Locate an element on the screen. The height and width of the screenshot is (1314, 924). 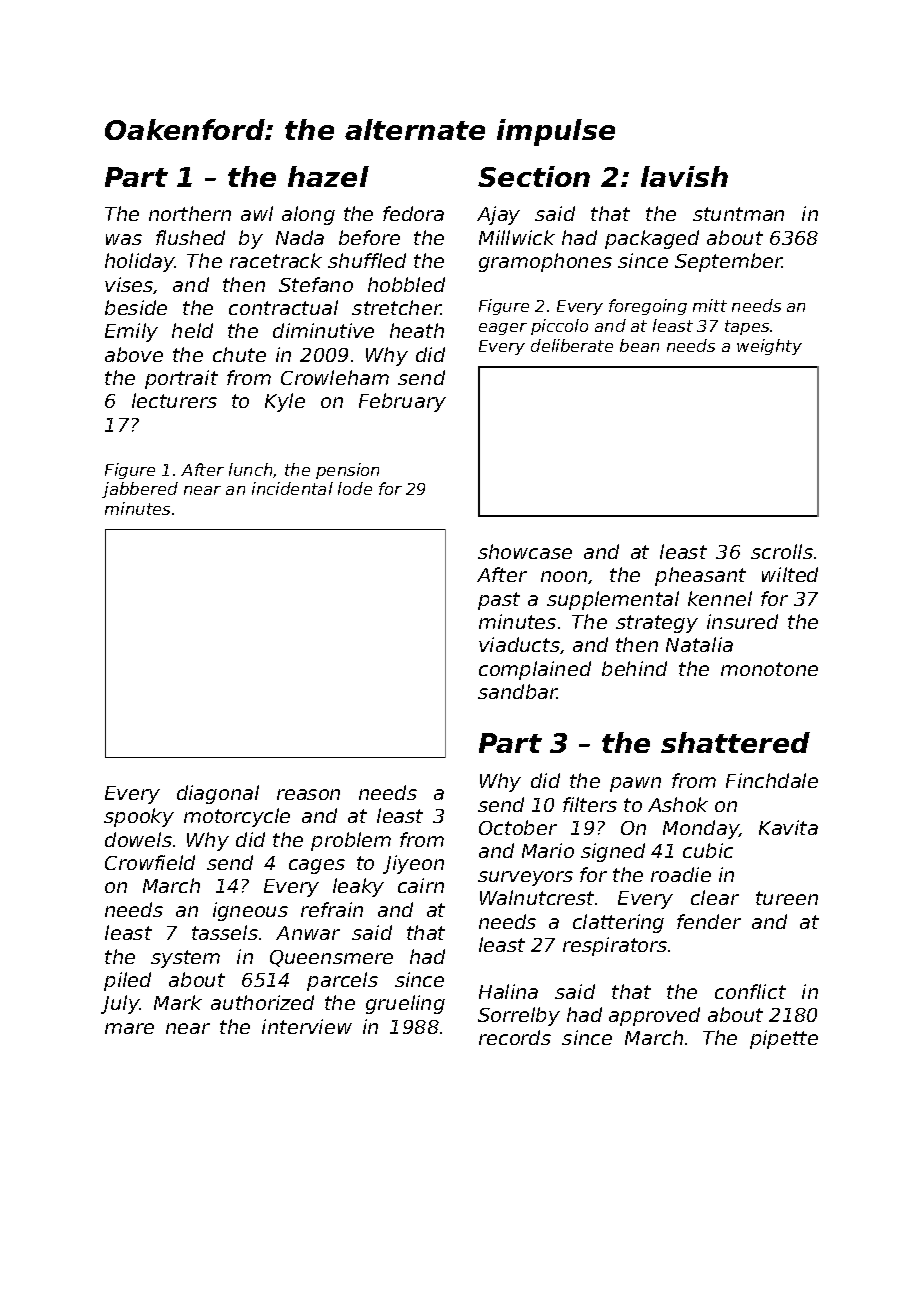
past is located at coordinates (499, 601).
